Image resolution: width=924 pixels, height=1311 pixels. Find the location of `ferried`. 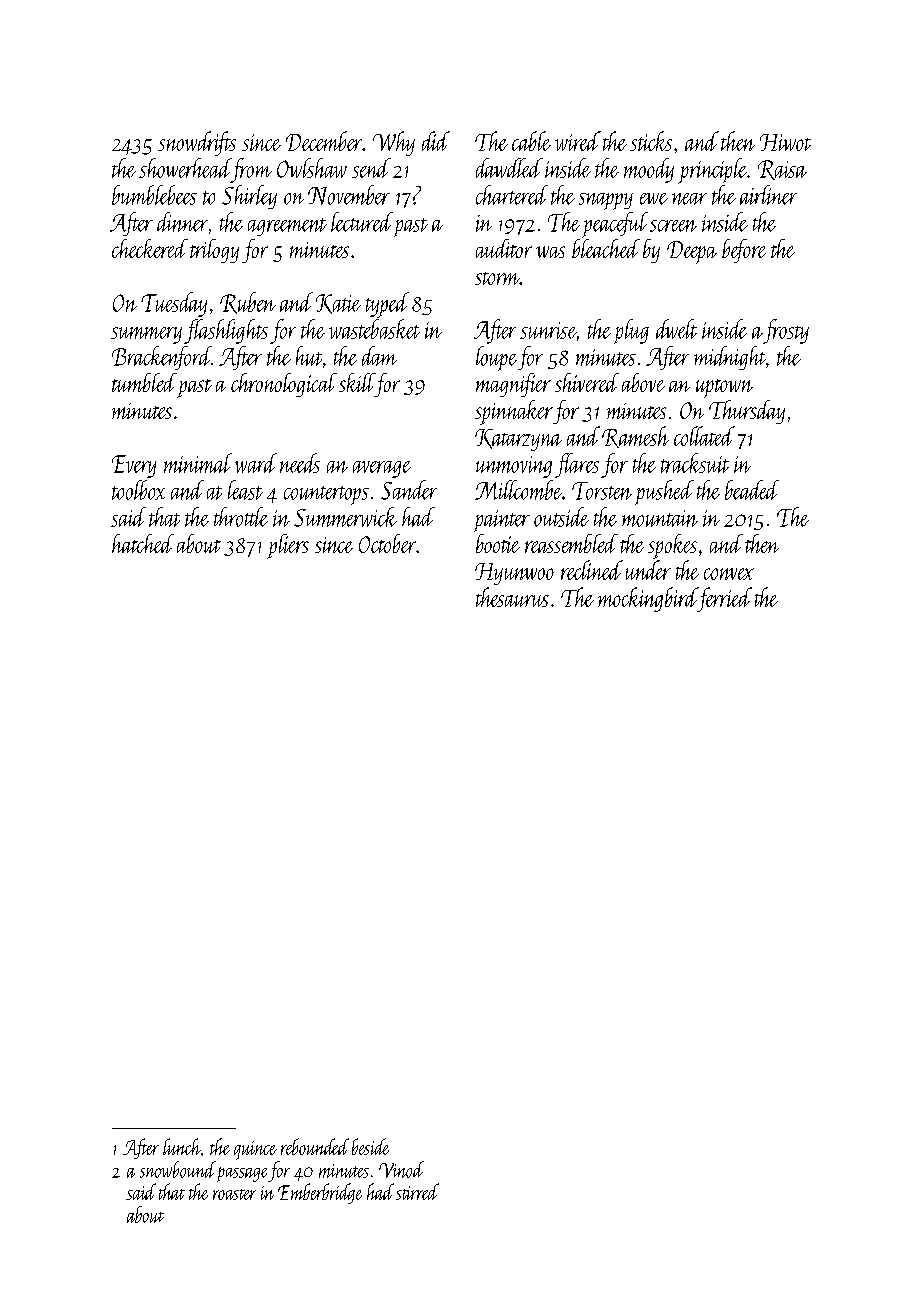

ferried is located at coordinates (725, 599).
